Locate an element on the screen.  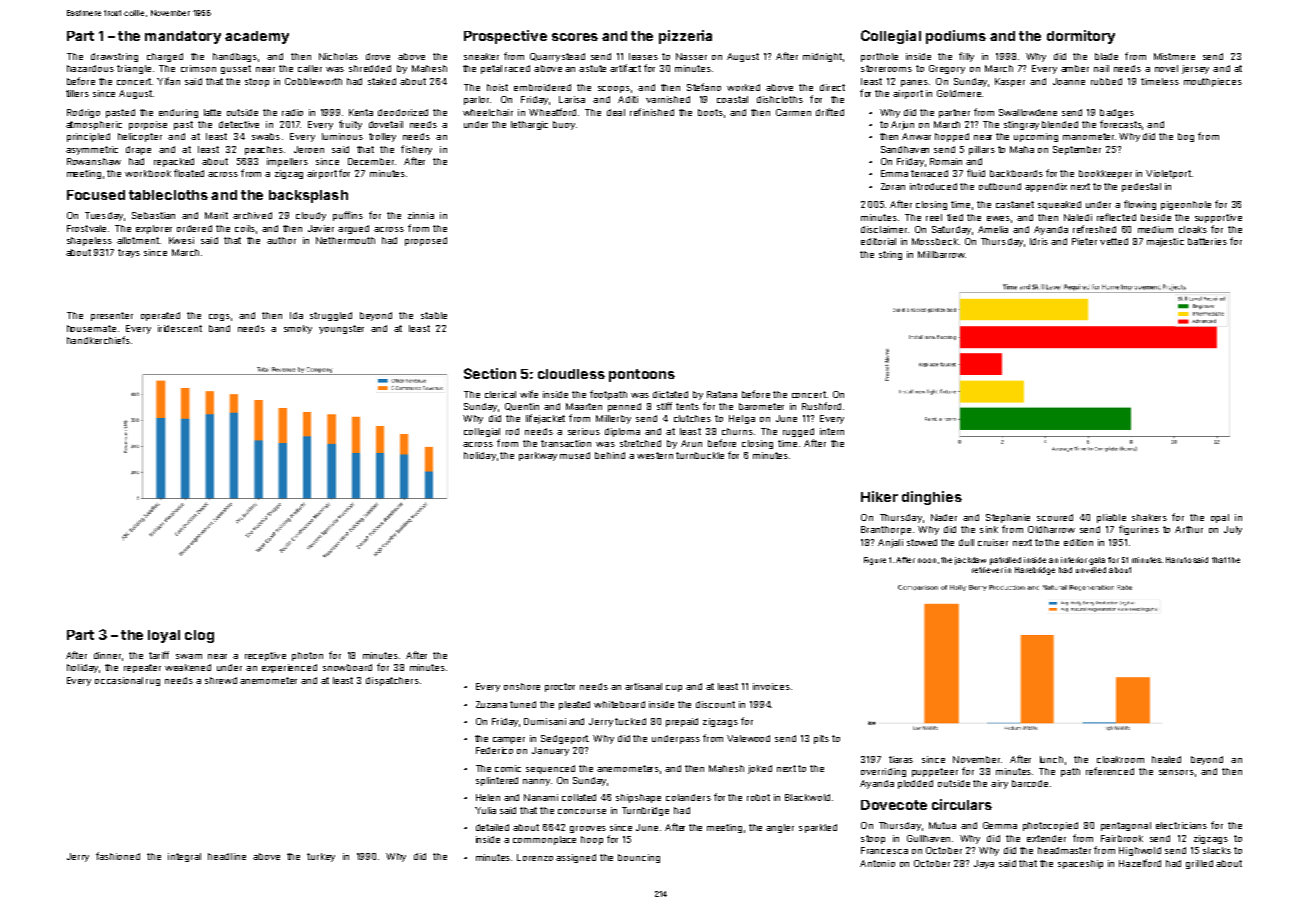
trays is located at coordinates (129, 253).
